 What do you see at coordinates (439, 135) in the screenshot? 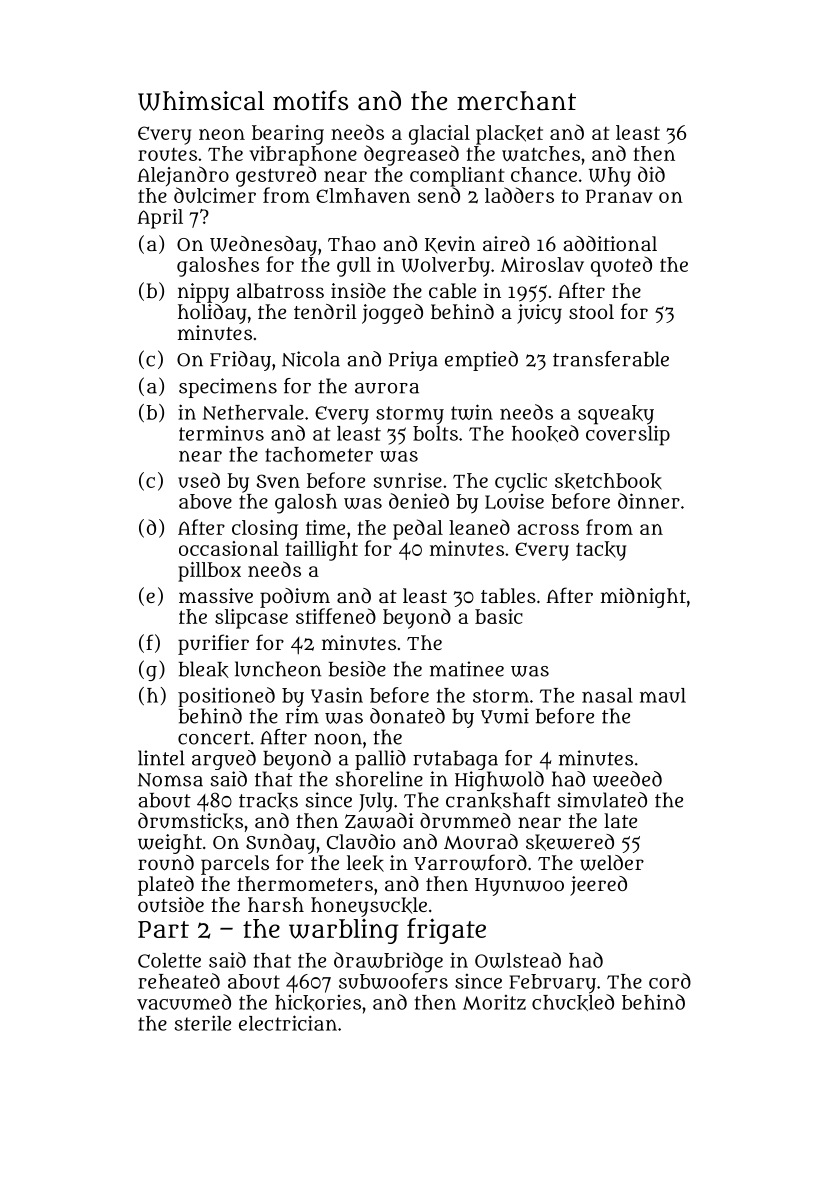
I see `glacial` at bounding box center [439, 135].
